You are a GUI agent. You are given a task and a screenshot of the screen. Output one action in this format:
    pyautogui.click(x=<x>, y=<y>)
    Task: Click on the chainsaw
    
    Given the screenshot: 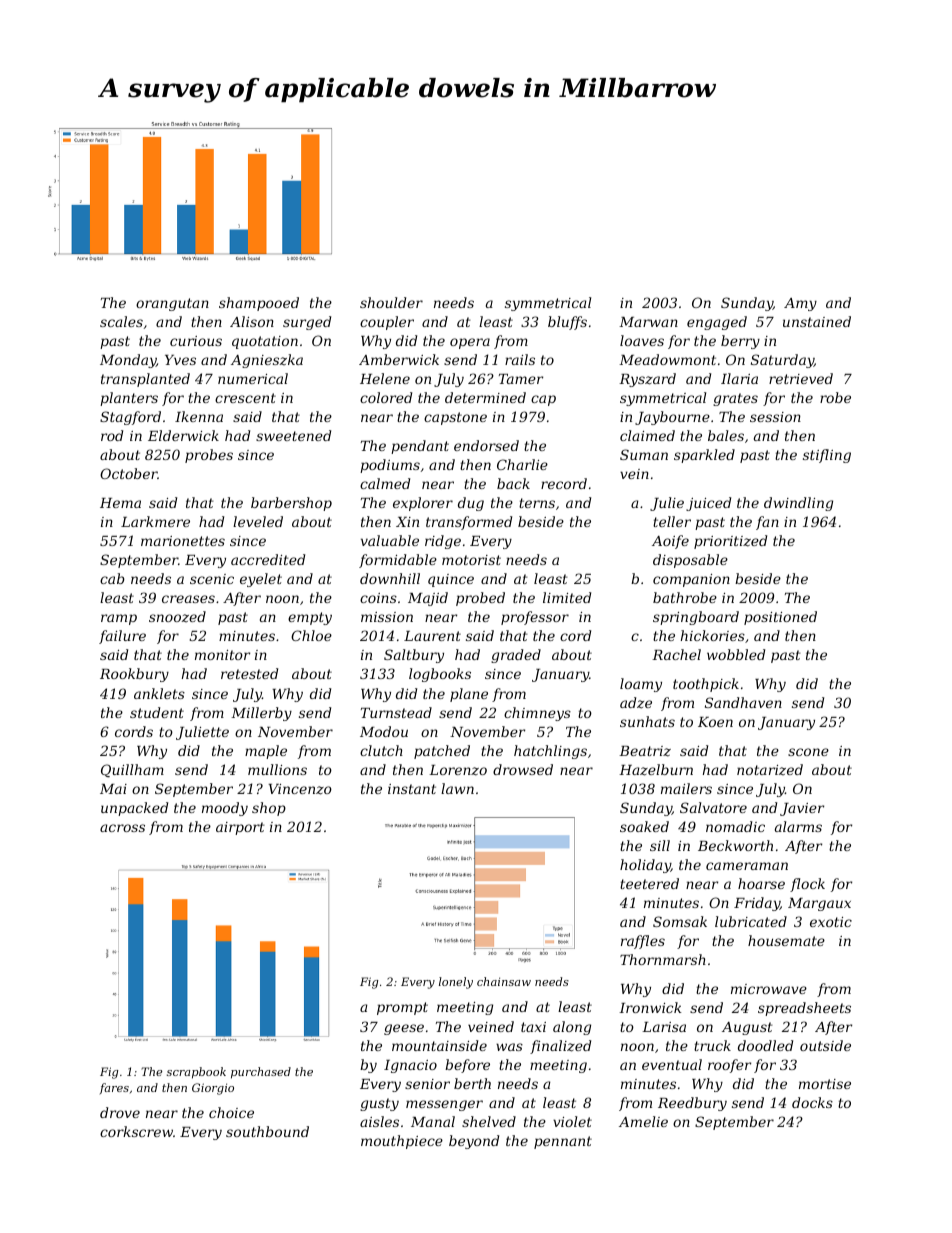 What is the action you would take?
    pyautogui.click(x=504, y=981)
